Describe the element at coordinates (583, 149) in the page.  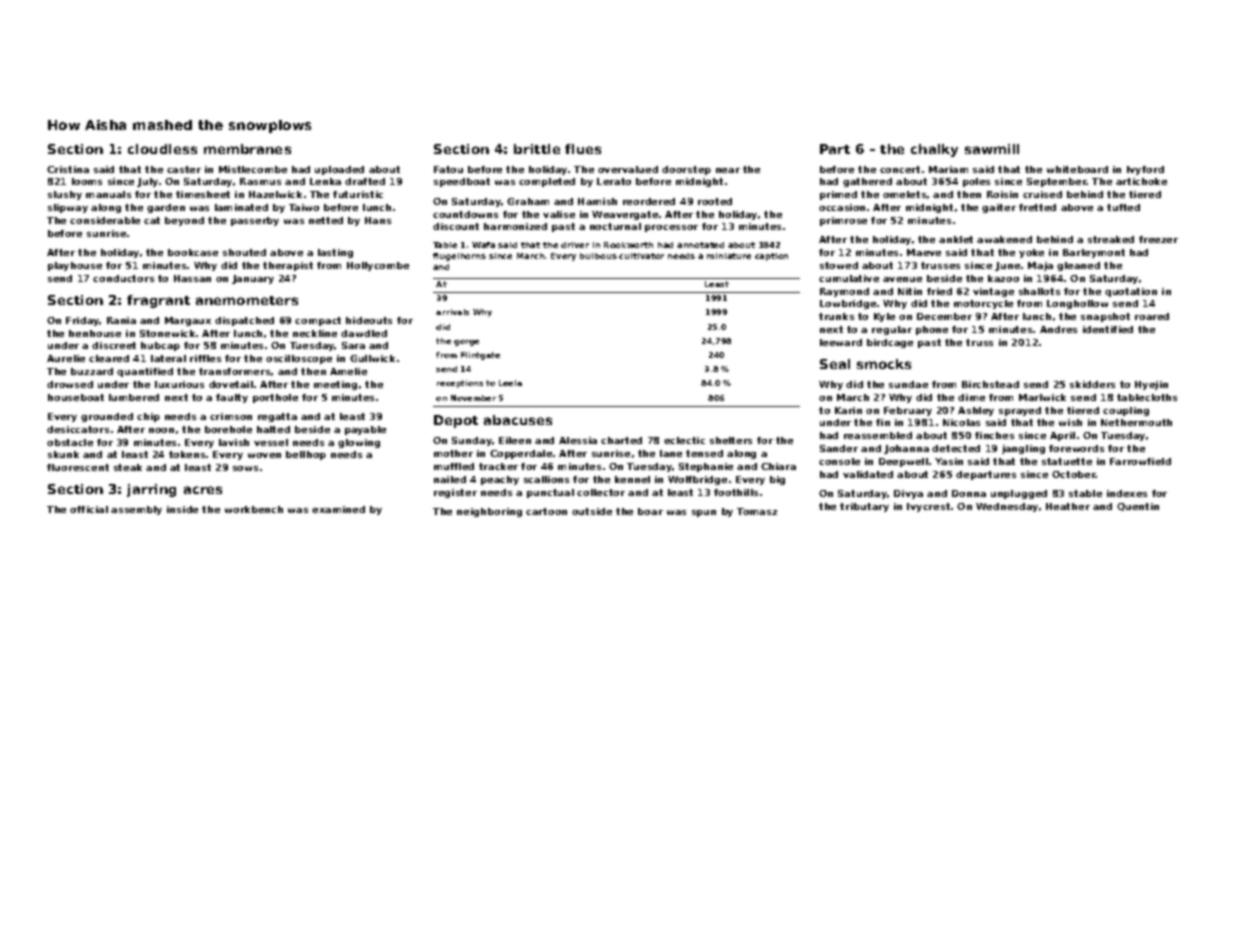
I see `flues` at that location.
